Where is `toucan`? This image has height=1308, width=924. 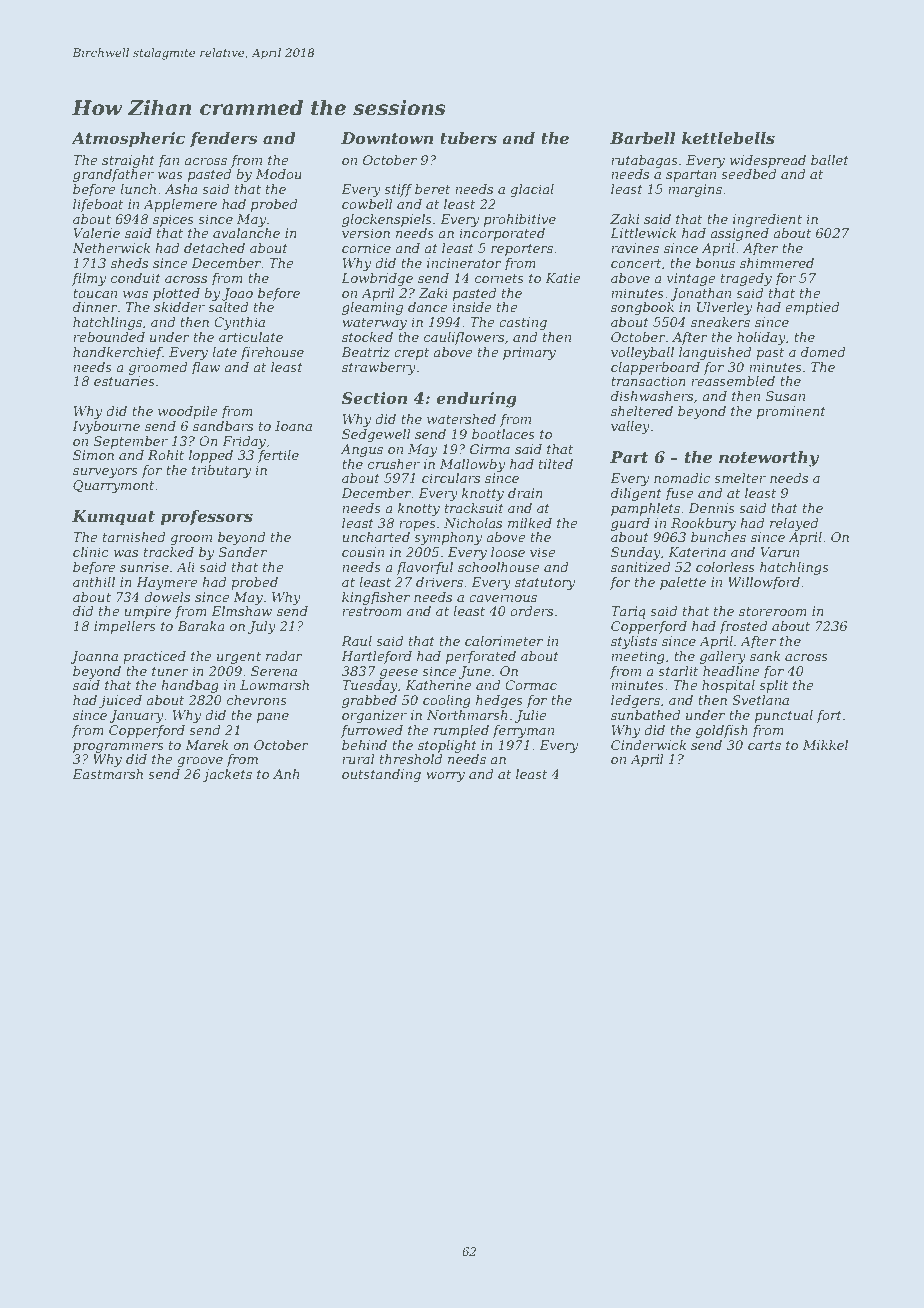 toucan is located at coordinates (95, 293).
